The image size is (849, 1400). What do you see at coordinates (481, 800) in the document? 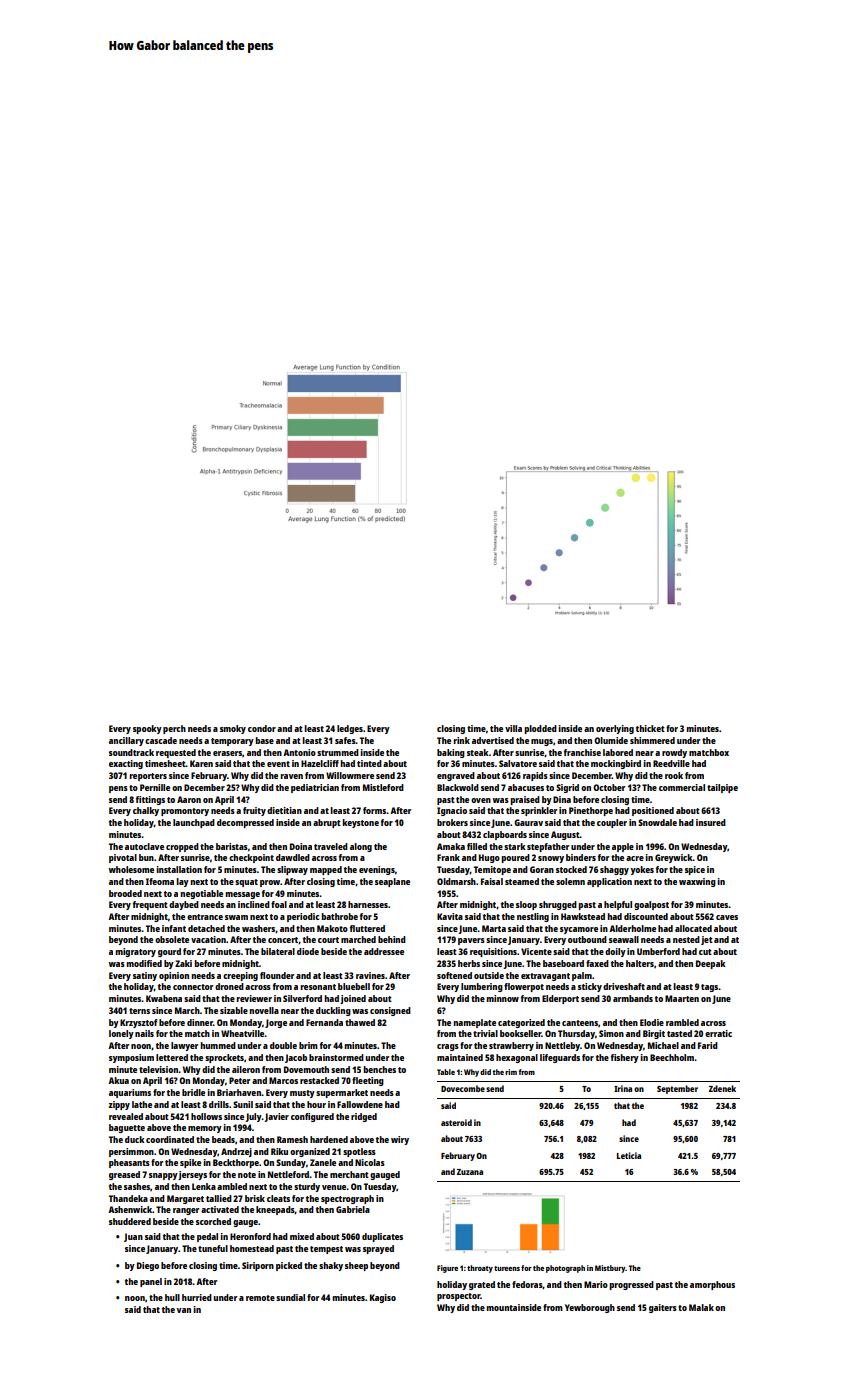
I see `oven` at bounding box center [481, 800].
